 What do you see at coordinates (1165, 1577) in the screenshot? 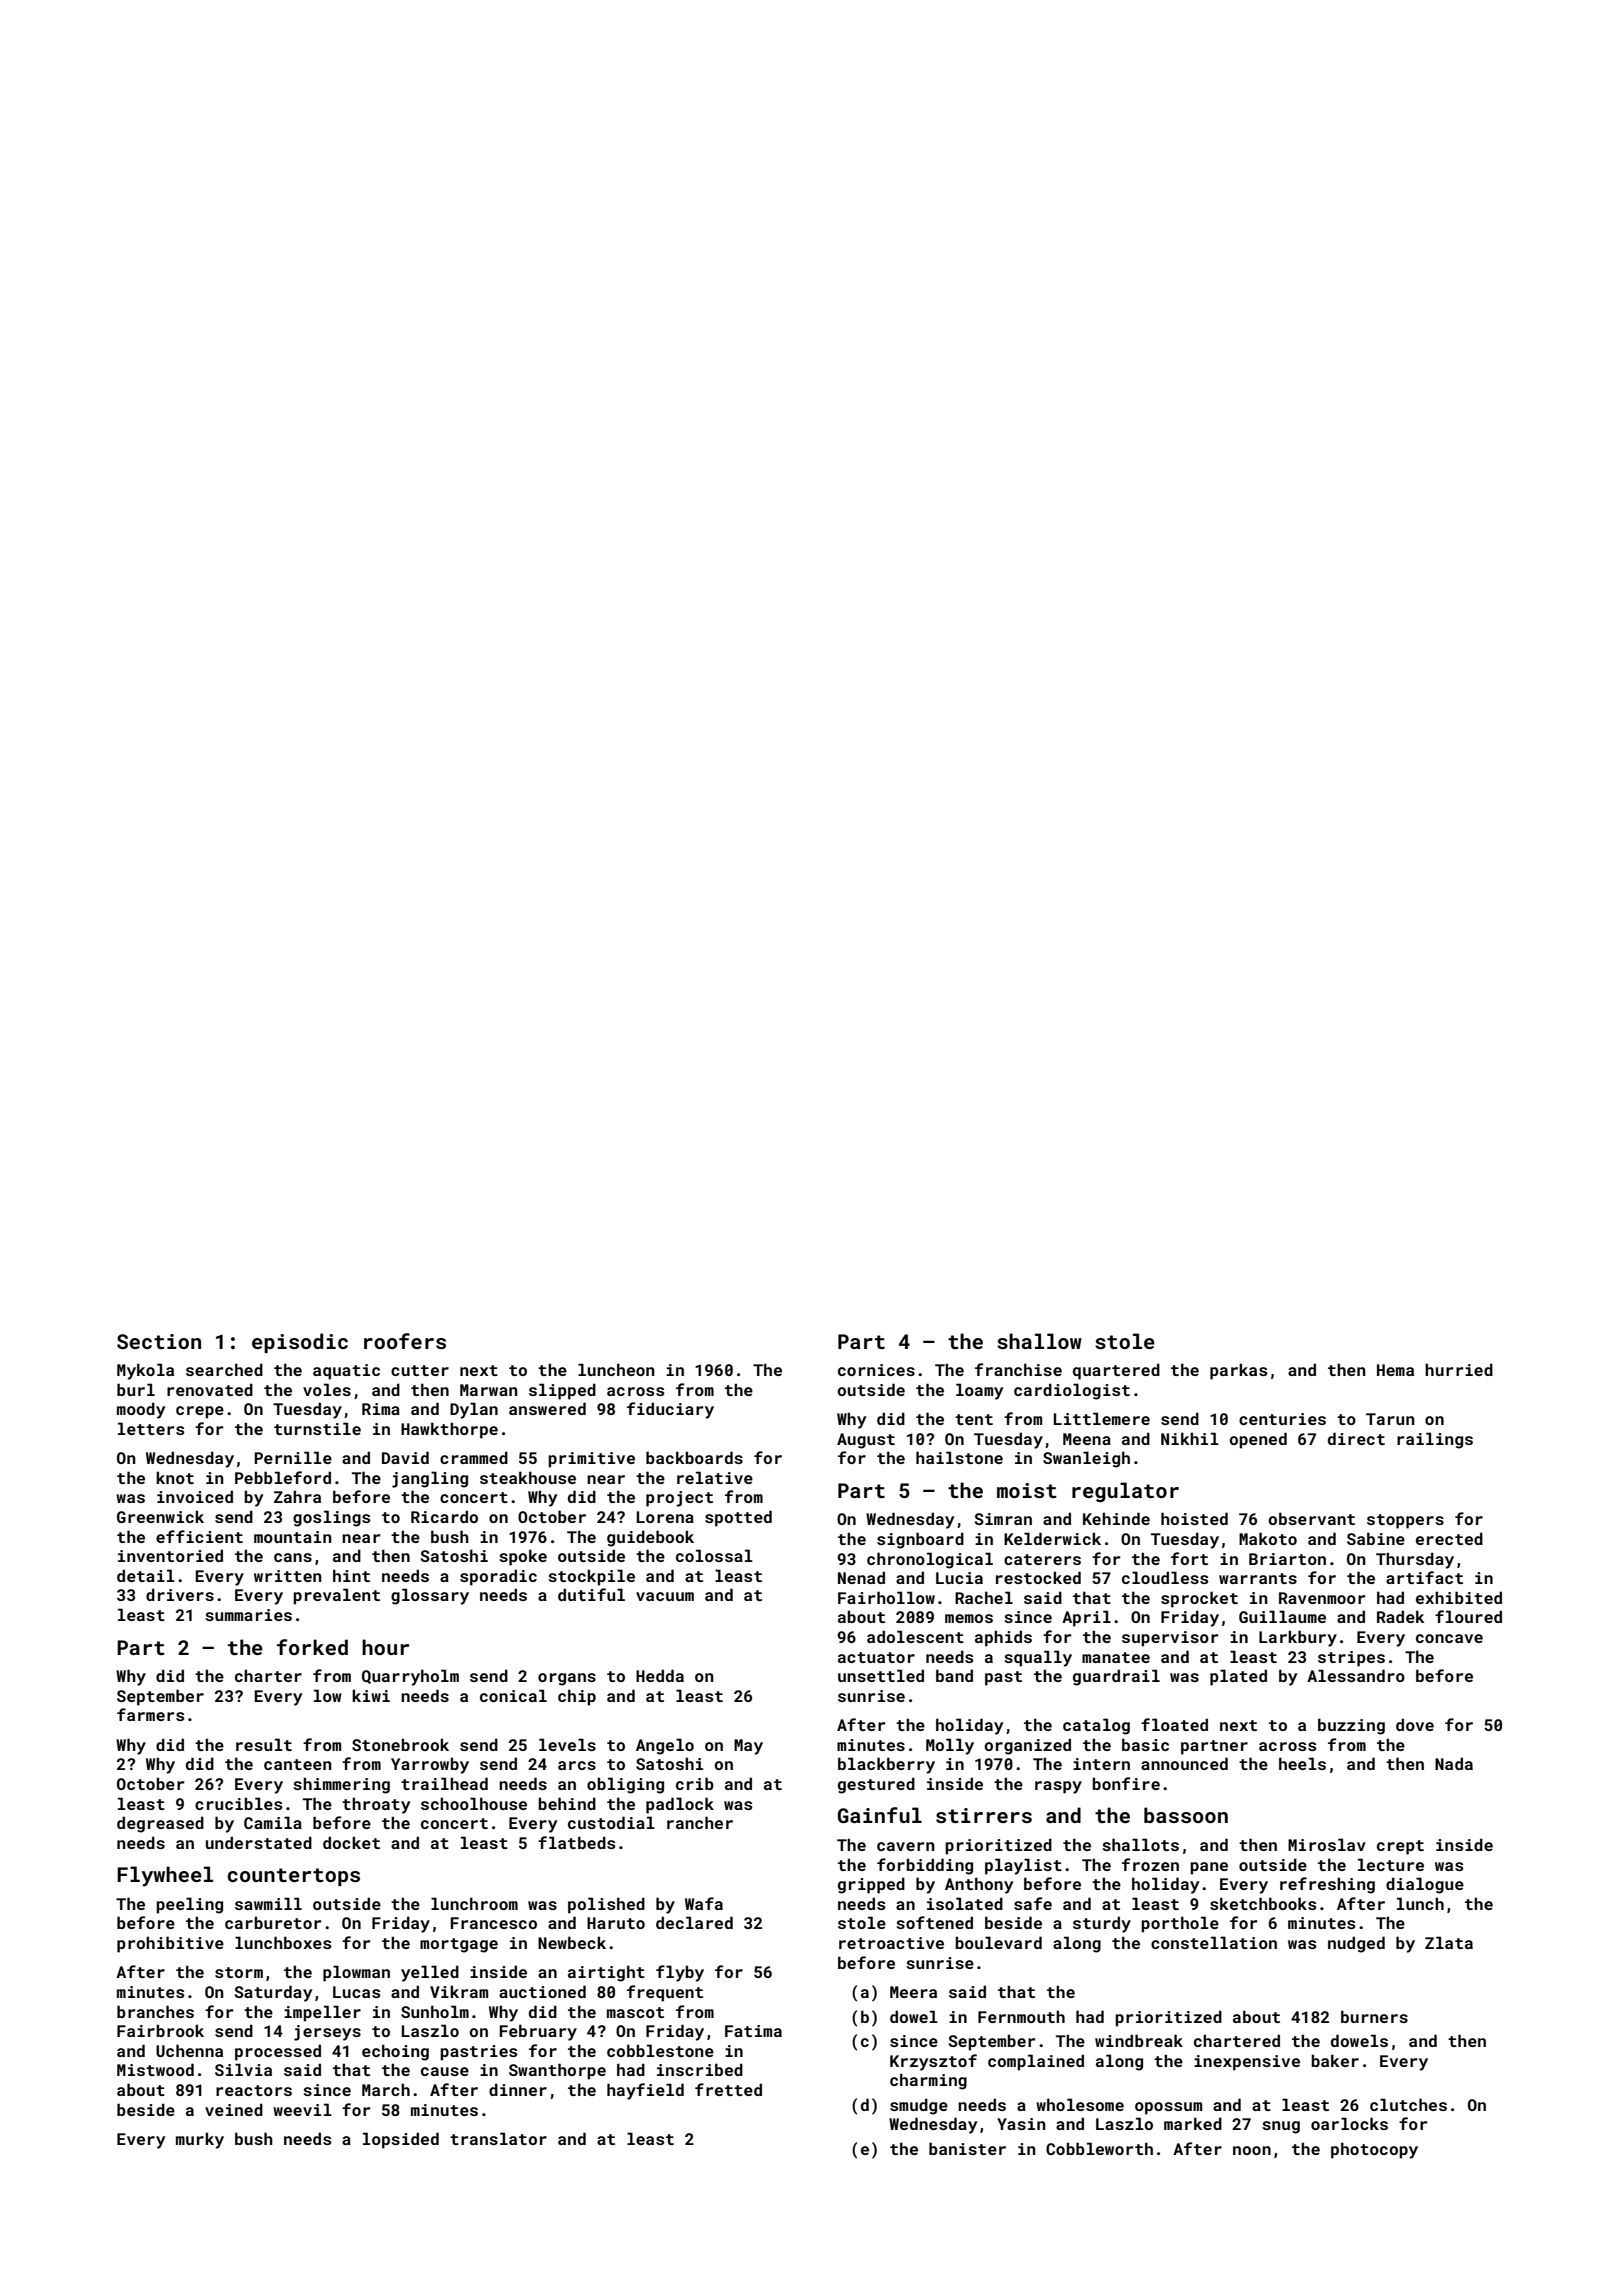
I see `cloudless` at bounding box center [1165, 1577].
